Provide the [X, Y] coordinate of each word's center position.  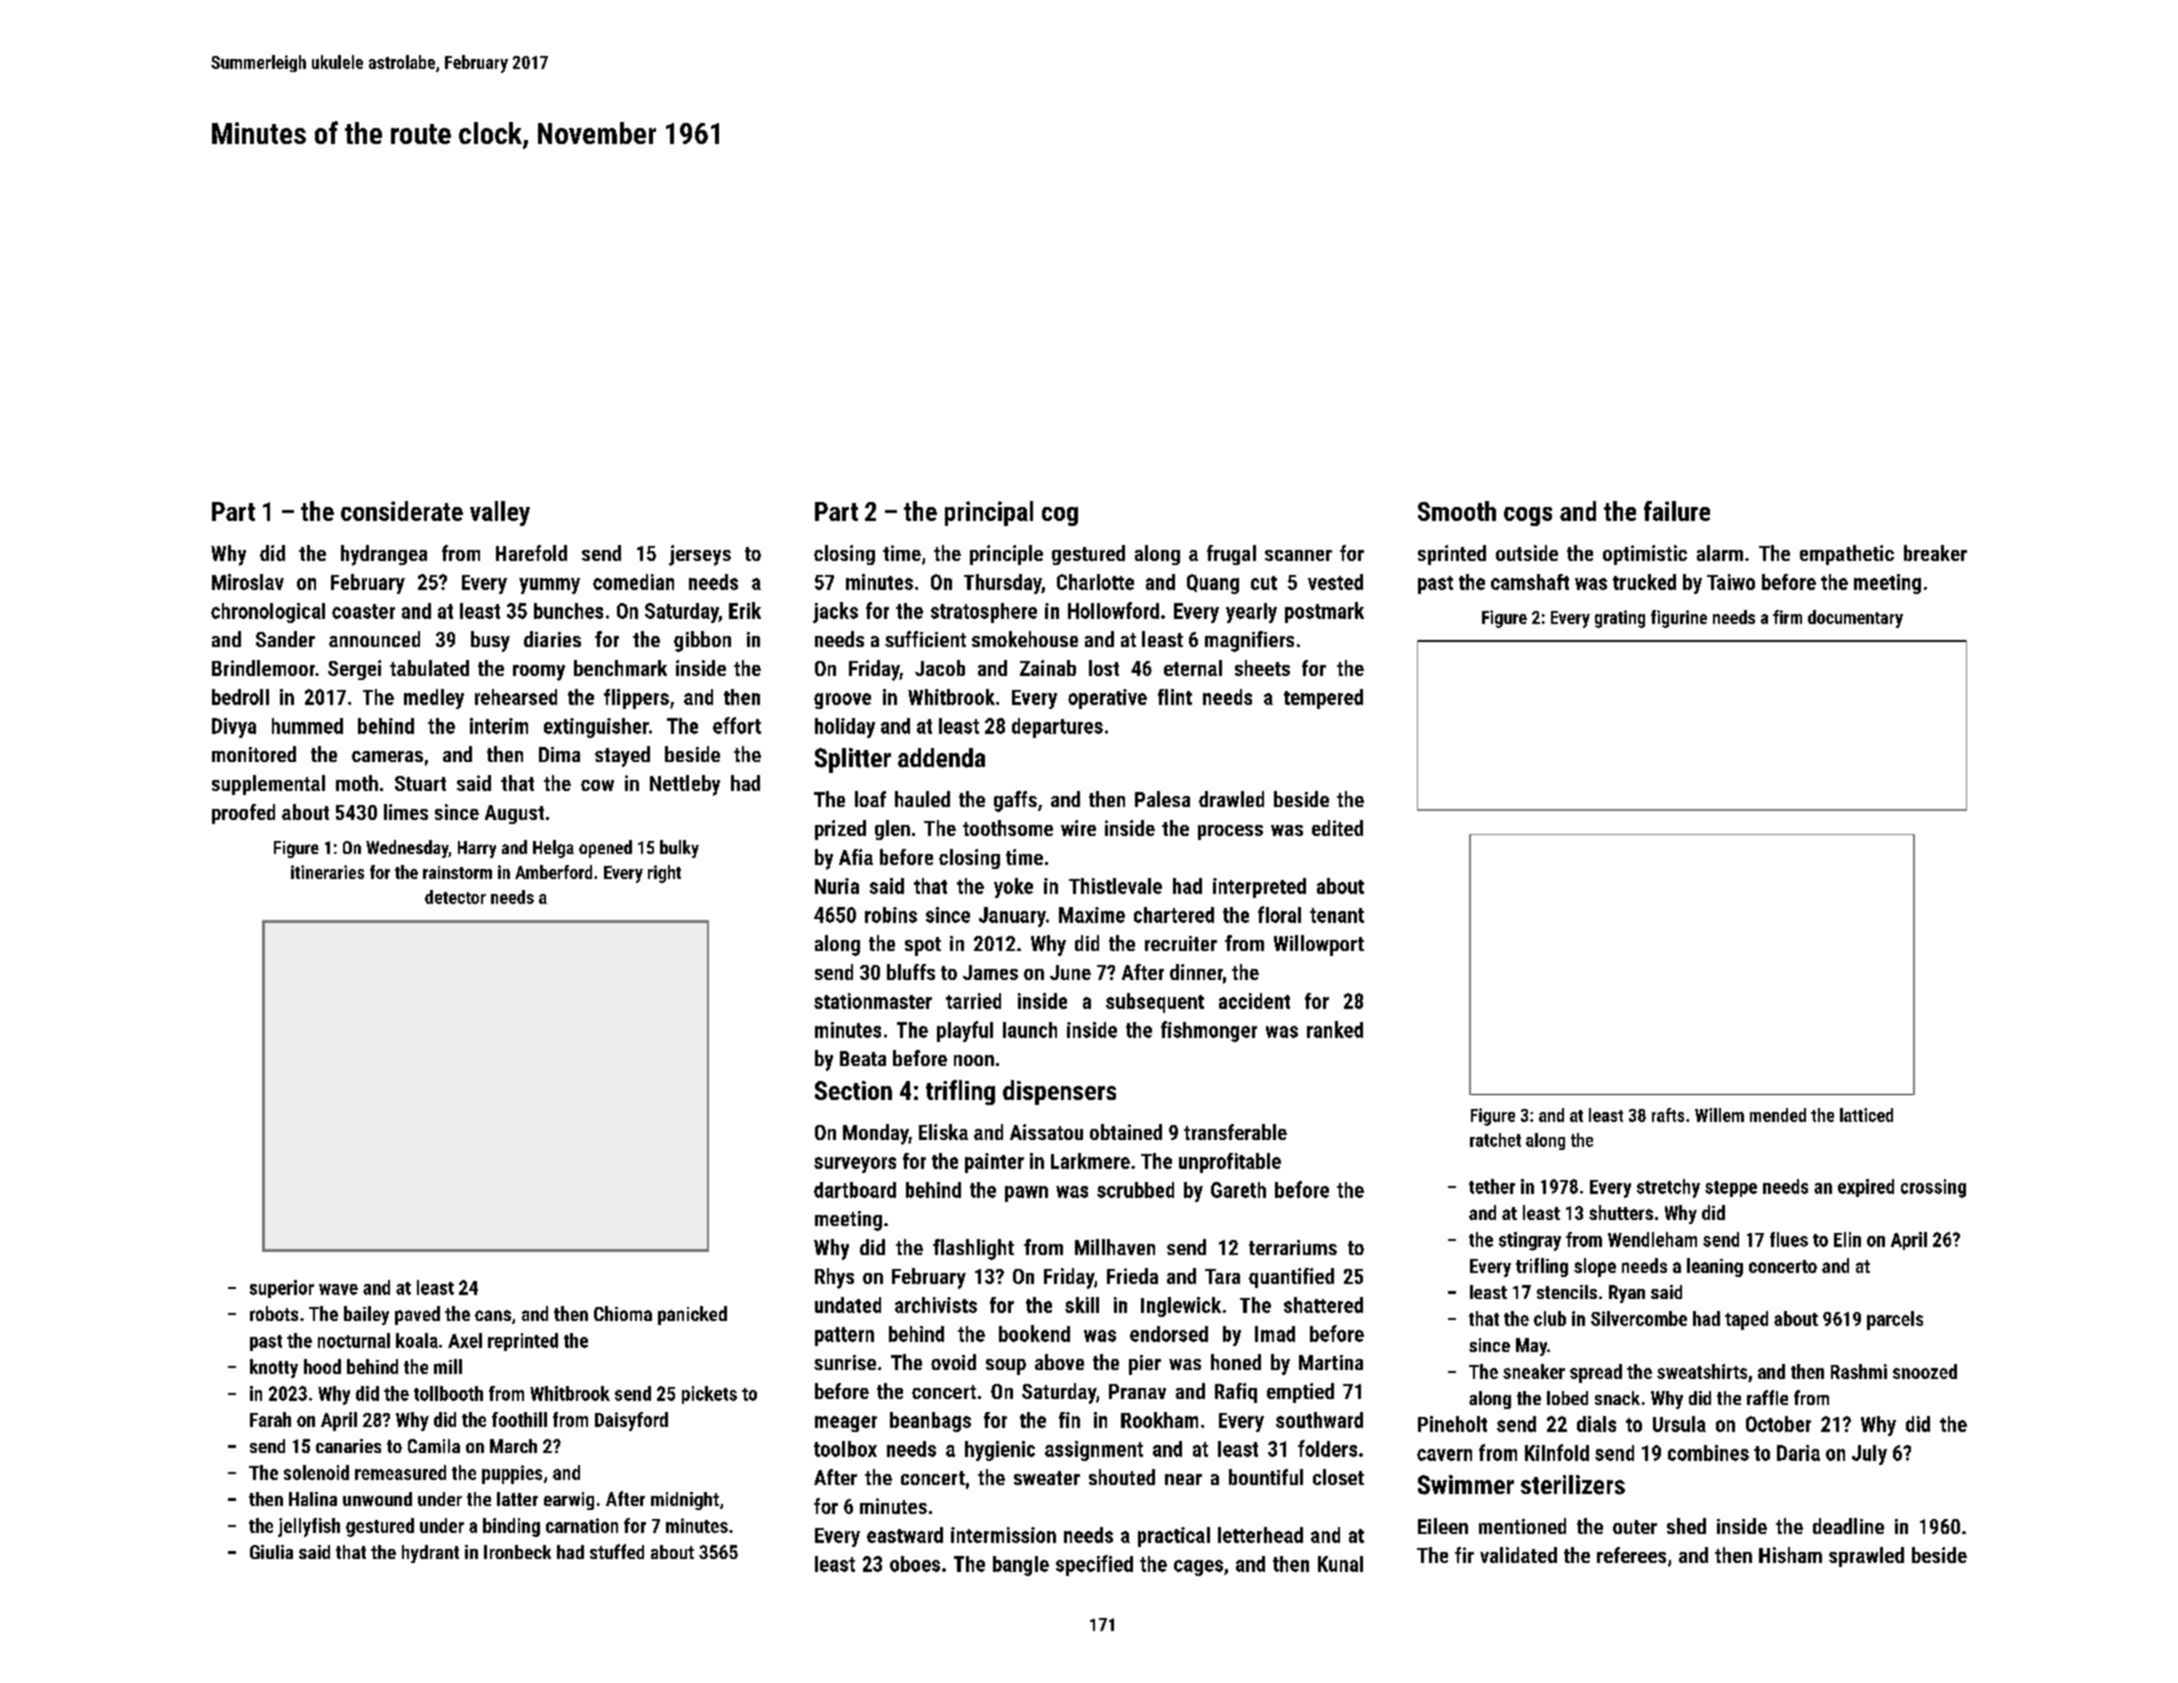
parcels [1895, 1320]
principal [989, 513]
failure [1677, 511]
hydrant [430, 1554]
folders [1327, 1448]
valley [500, 513]
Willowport [1319, 945]
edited [1337, 828]
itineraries [327, 872]
